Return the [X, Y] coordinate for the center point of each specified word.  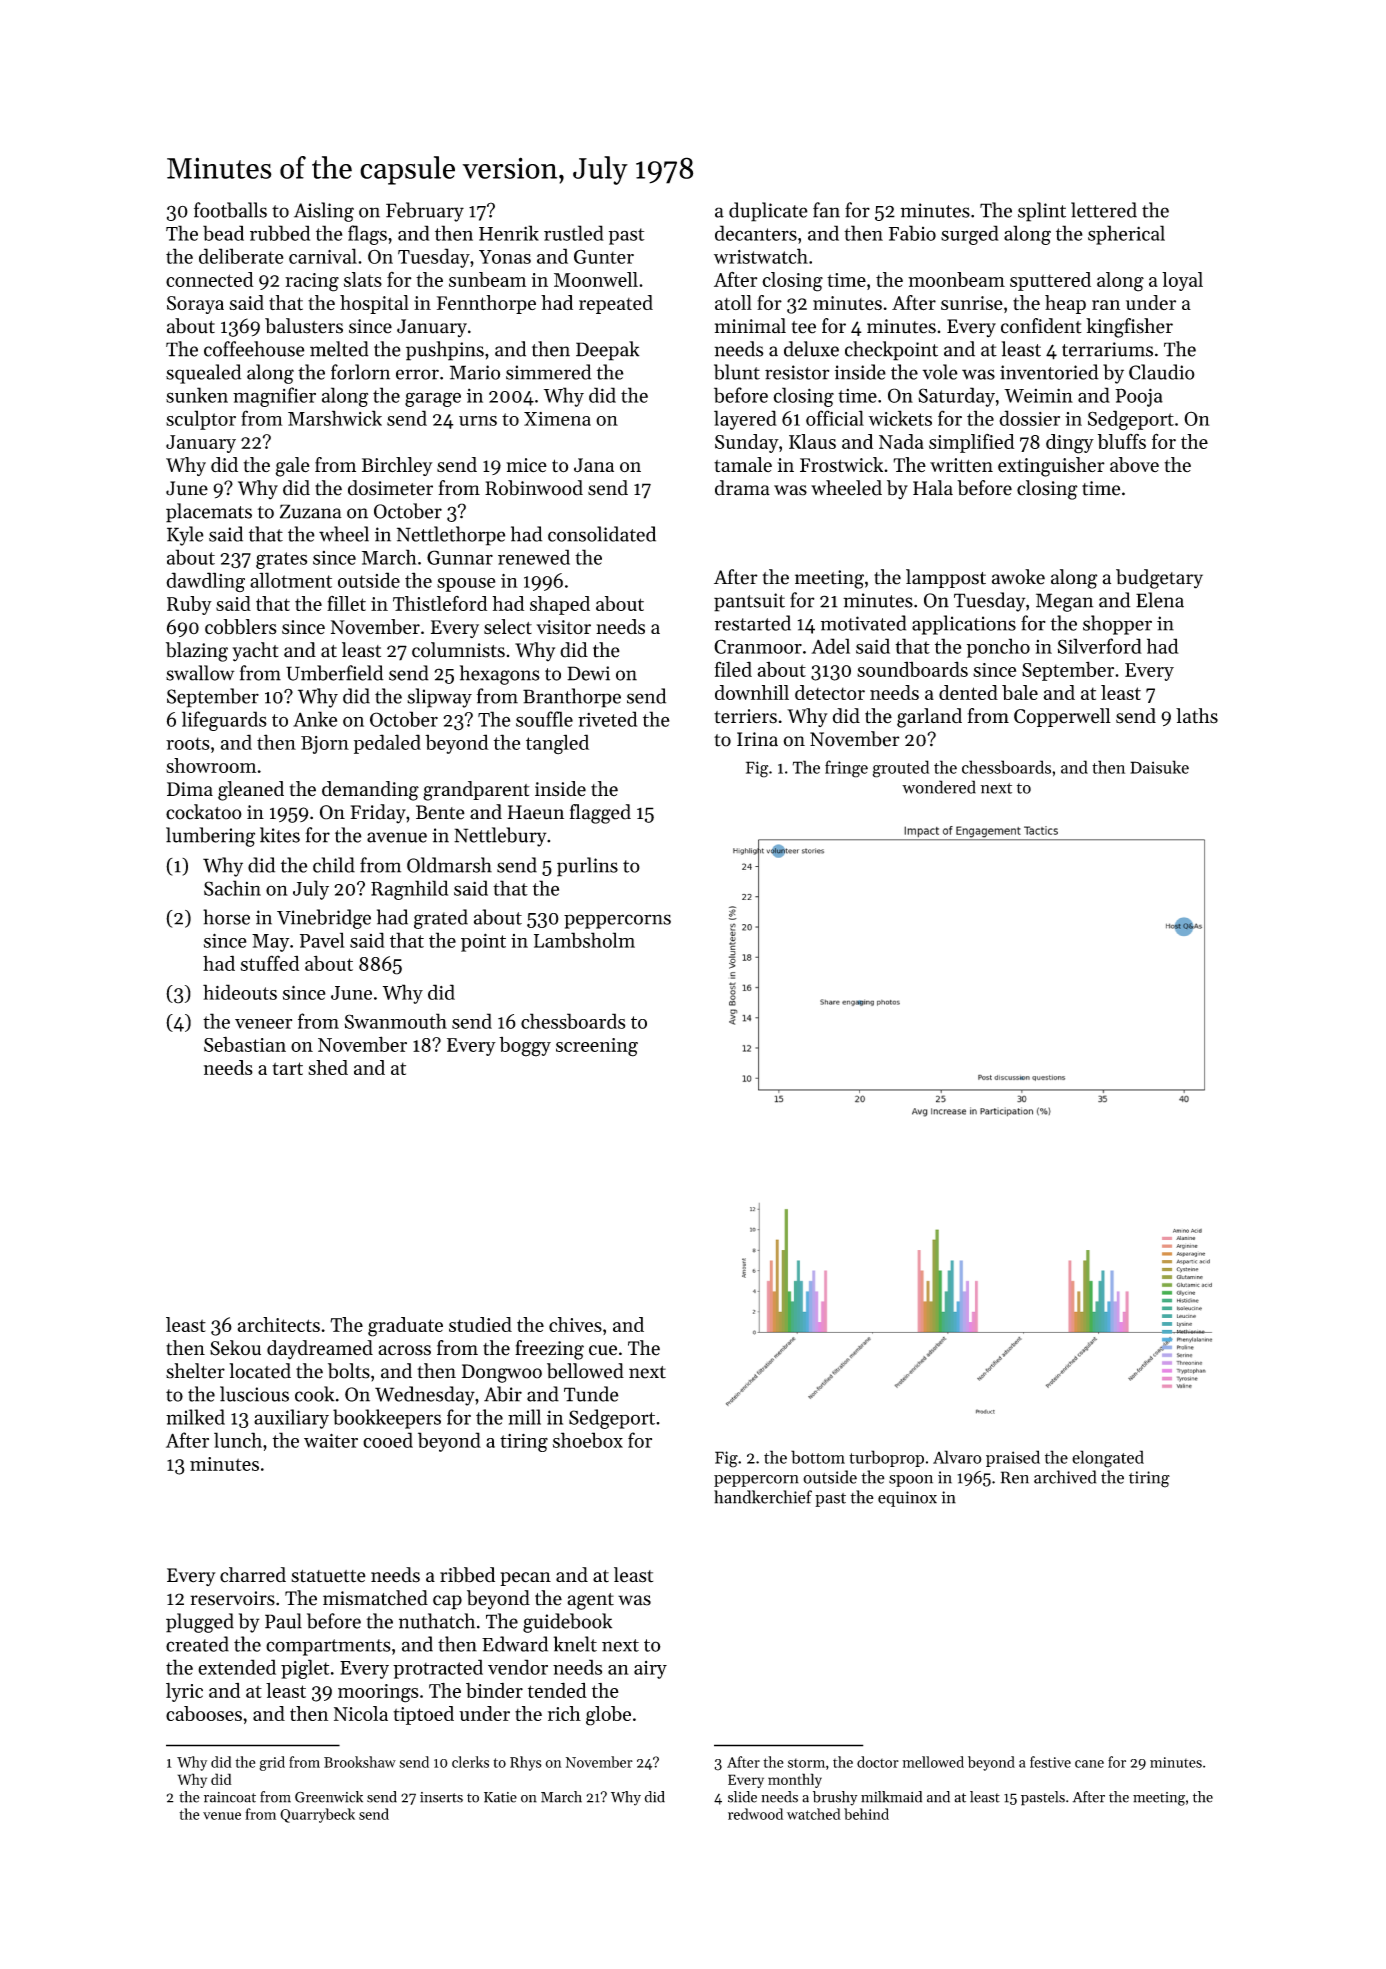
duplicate [768, 212]
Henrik [509, 233]
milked [195, 1417]
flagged [600, 814]
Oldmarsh [449, 865]
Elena [1160, 600]
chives [575, 1324]
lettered [1104, 210]
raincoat [230, 1797]
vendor [518, 1667]
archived [1065, 1477]
